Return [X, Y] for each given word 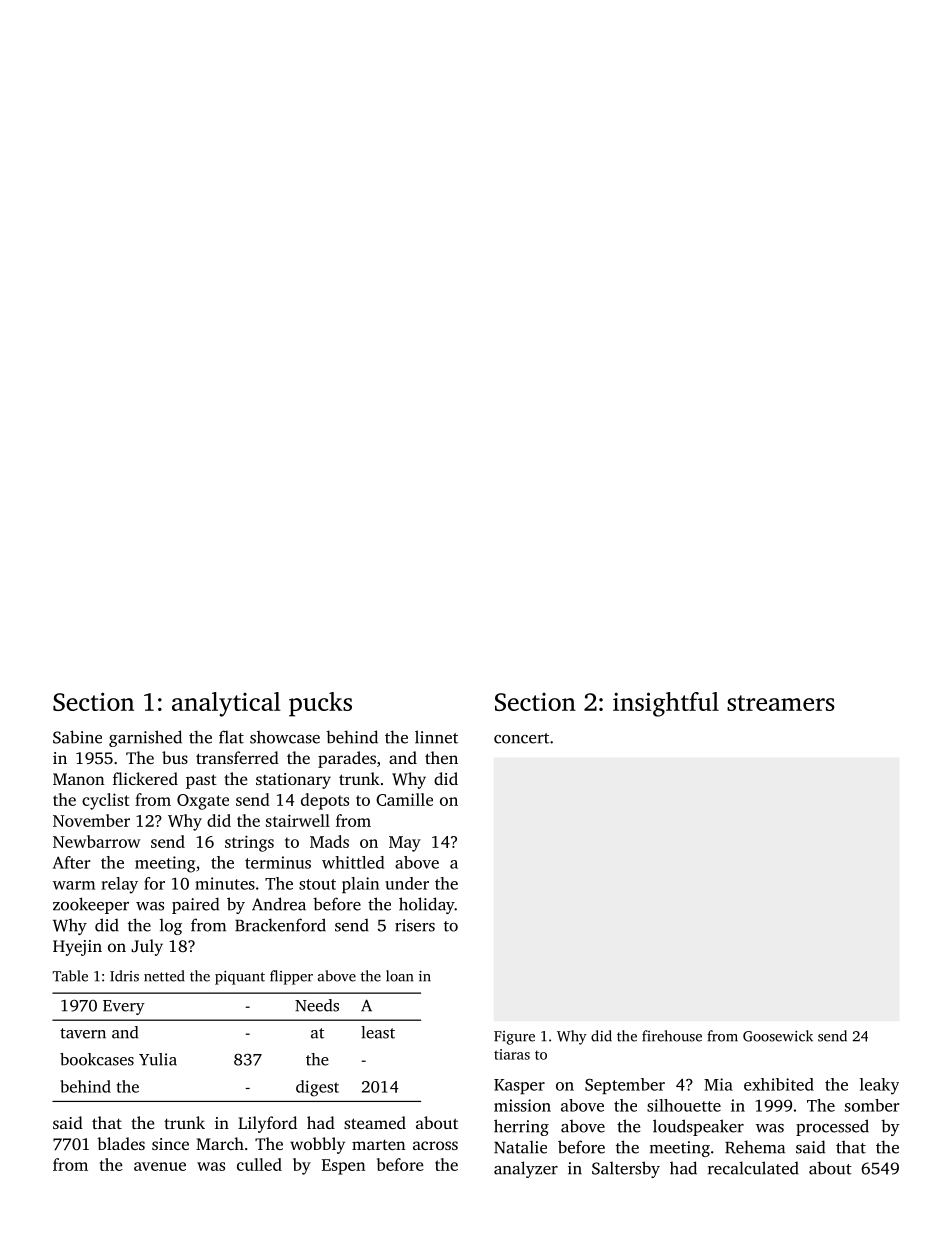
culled [259, 1164]
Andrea [279, 904]
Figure [514, 1038]
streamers [780, 703]
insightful [666, 704]
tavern [83, 1033]
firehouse [672, 1036]
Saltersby [626, 1169]
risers [415, 925]
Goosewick [778, 1036]
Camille [404, 799]
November [91, 820]
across [435, 1145]
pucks [320, 704]
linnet [436, 737]
